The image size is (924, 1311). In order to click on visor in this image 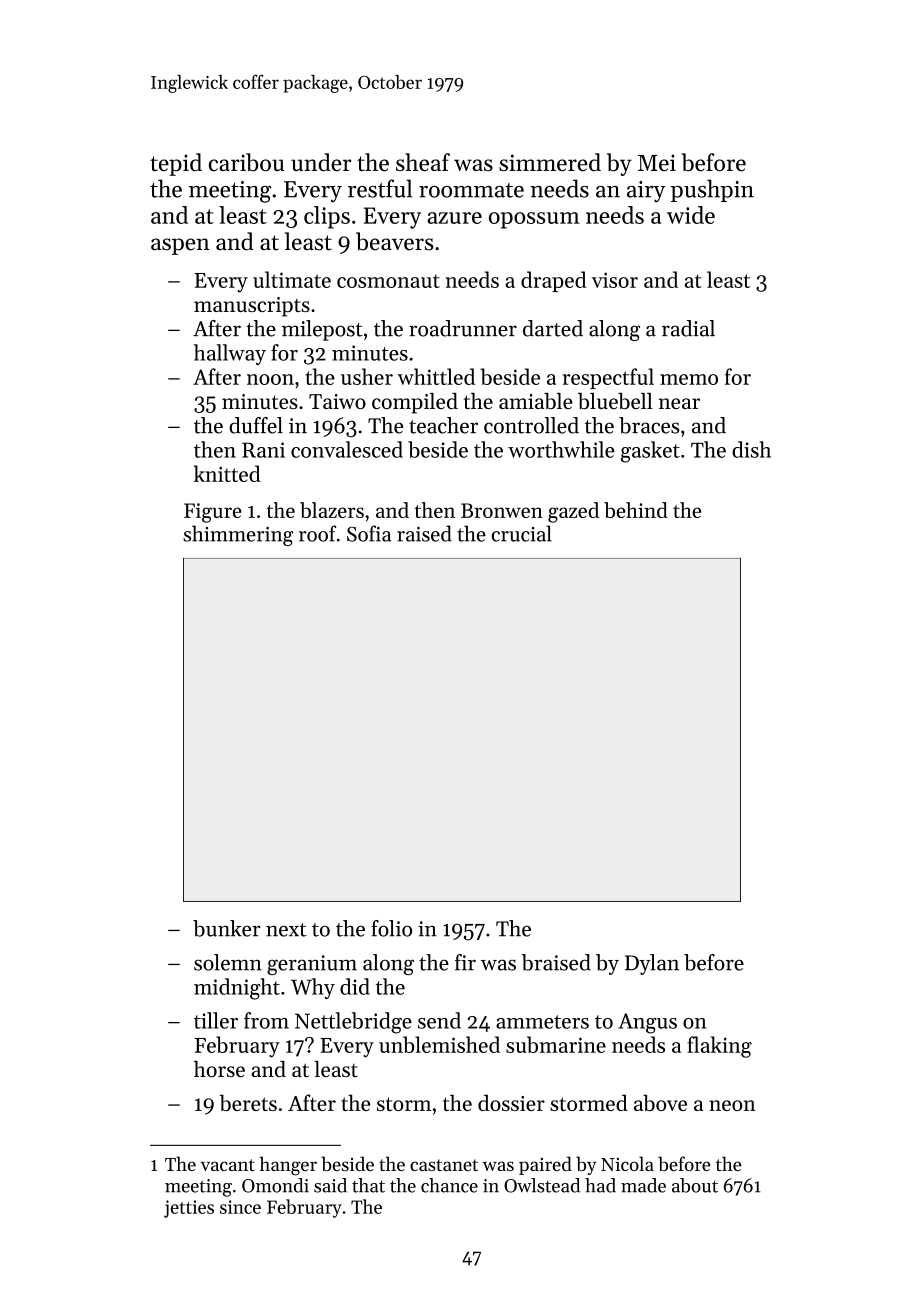, I will do `click(615, 280)`.
